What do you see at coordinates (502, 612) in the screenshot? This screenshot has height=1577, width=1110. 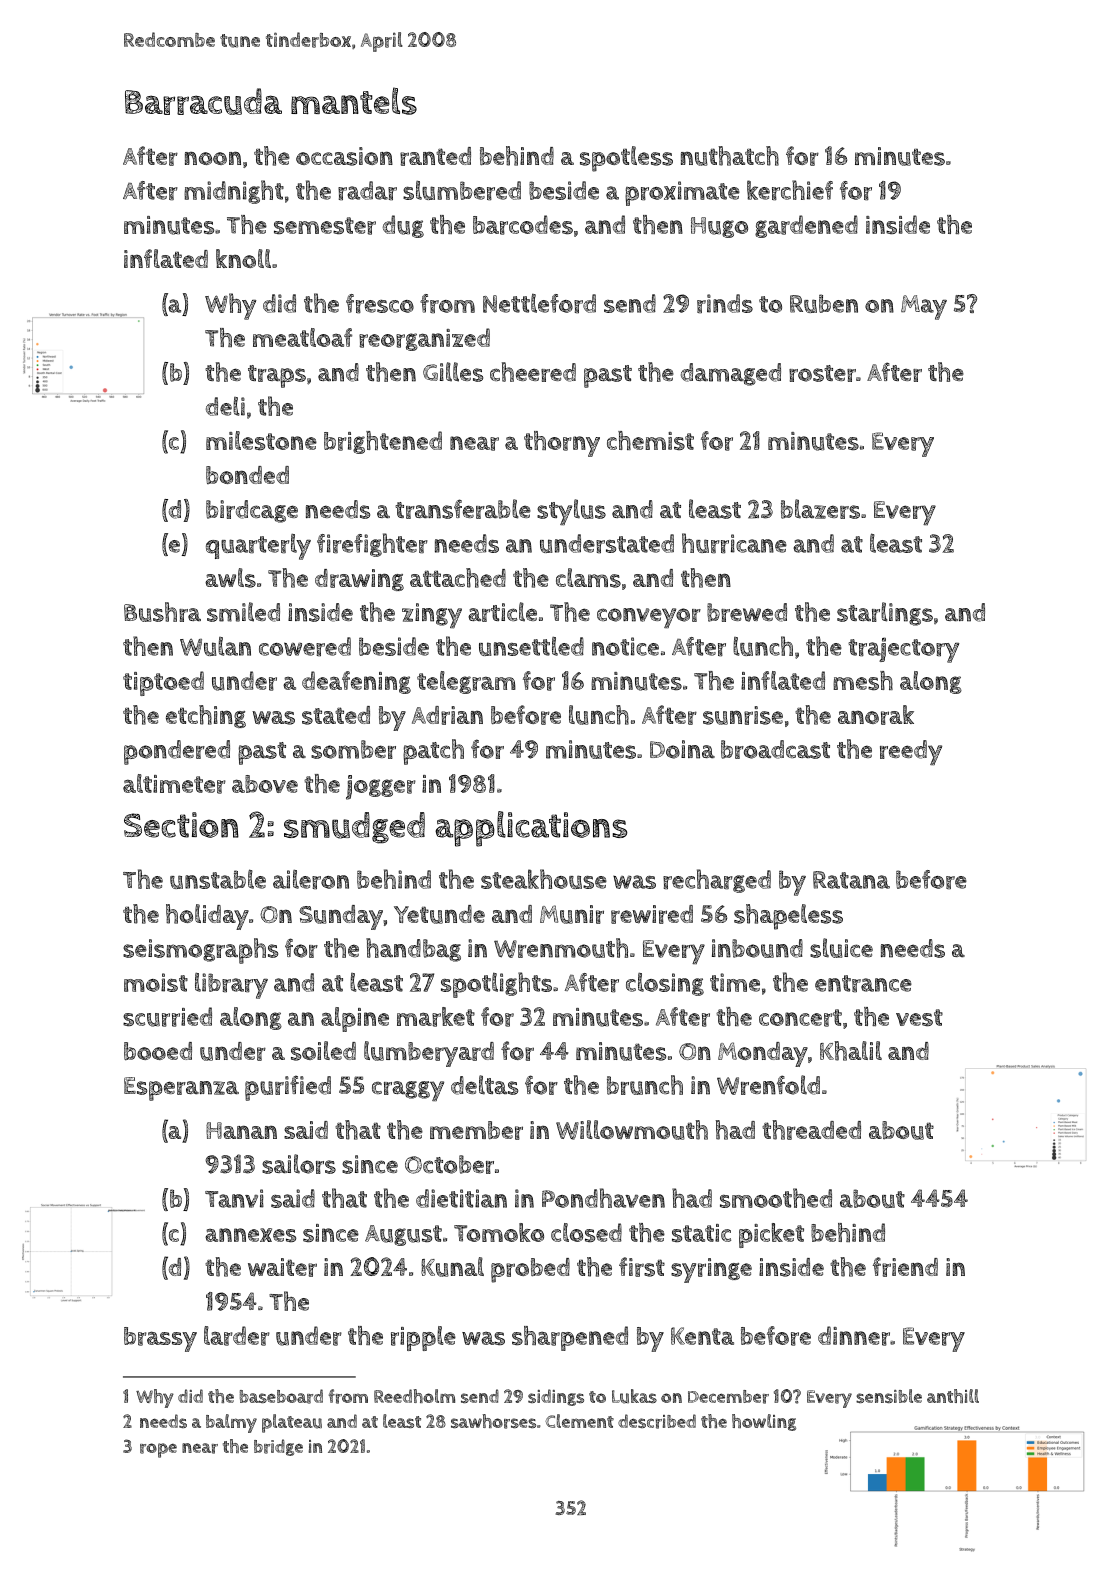 I see `article` at bounding box center [502, 612].
